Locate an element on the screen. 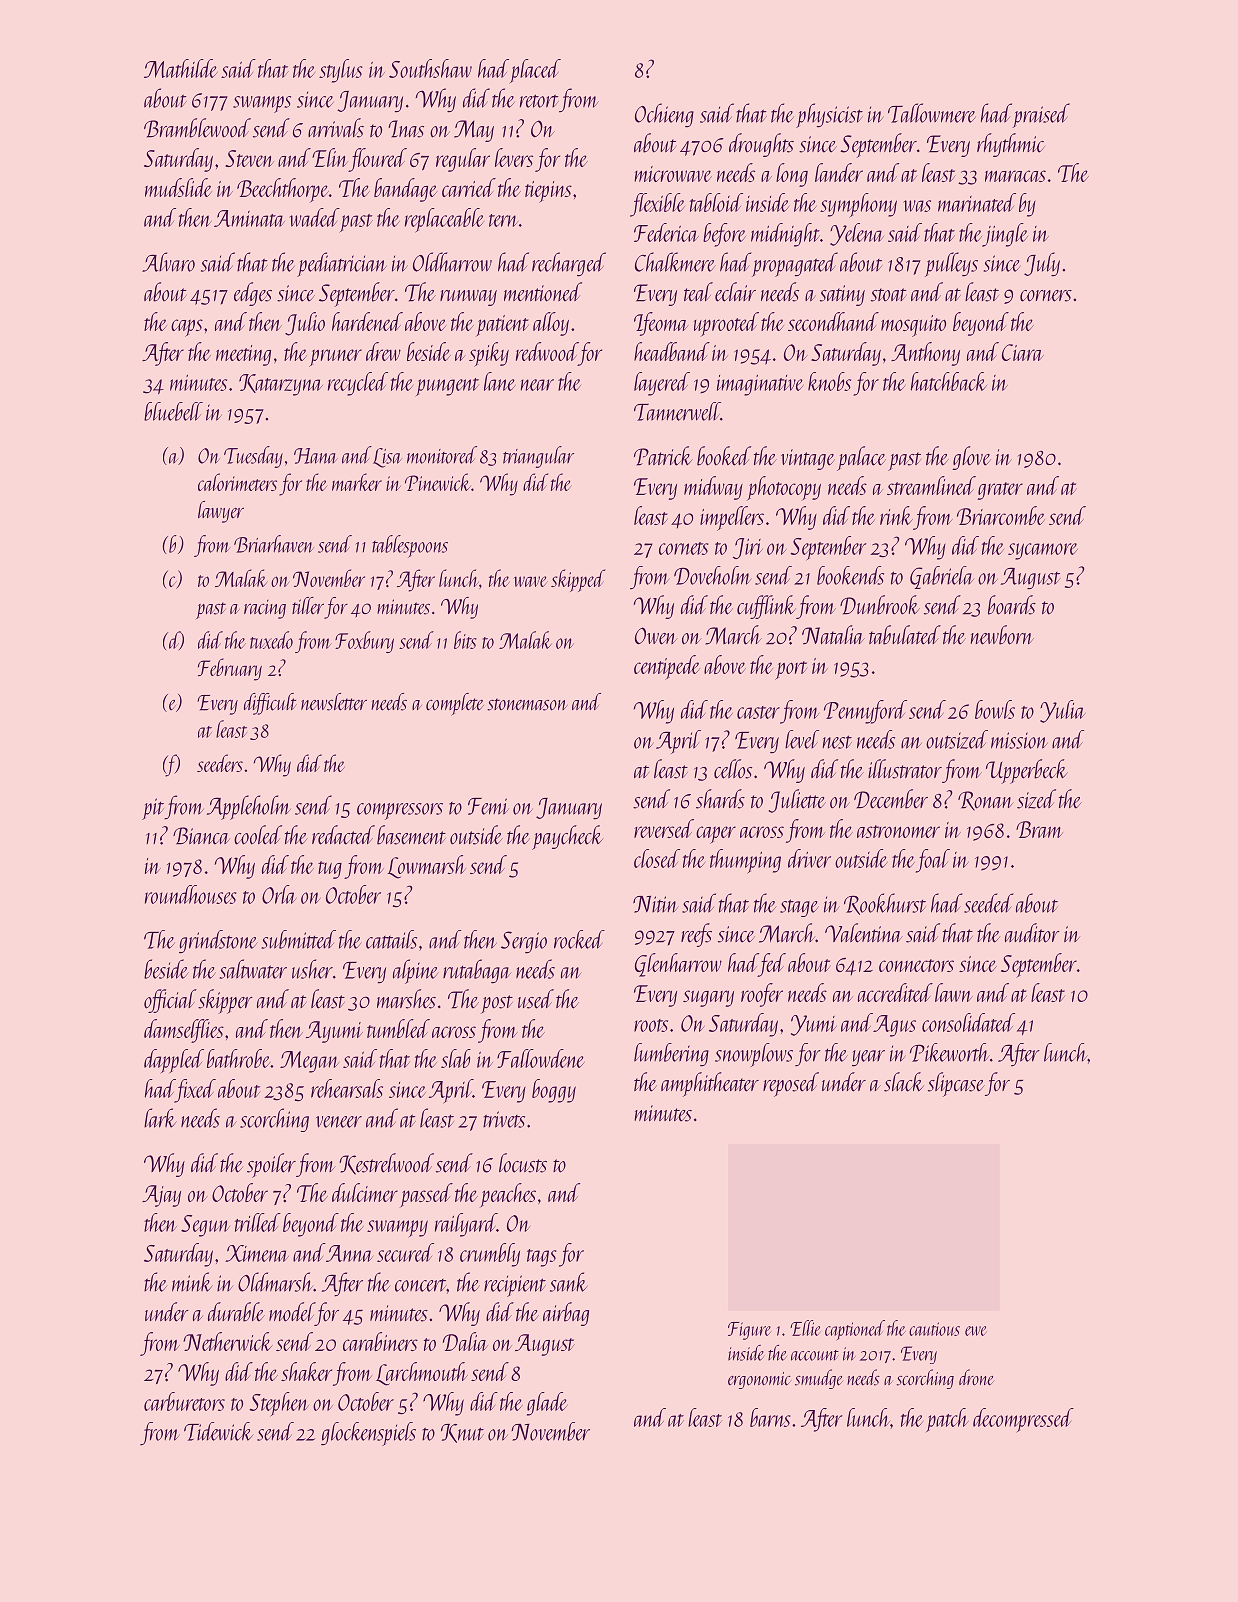 This screenshot has width=1238, height=1602. mink is located at coordinates (192, 1282).
